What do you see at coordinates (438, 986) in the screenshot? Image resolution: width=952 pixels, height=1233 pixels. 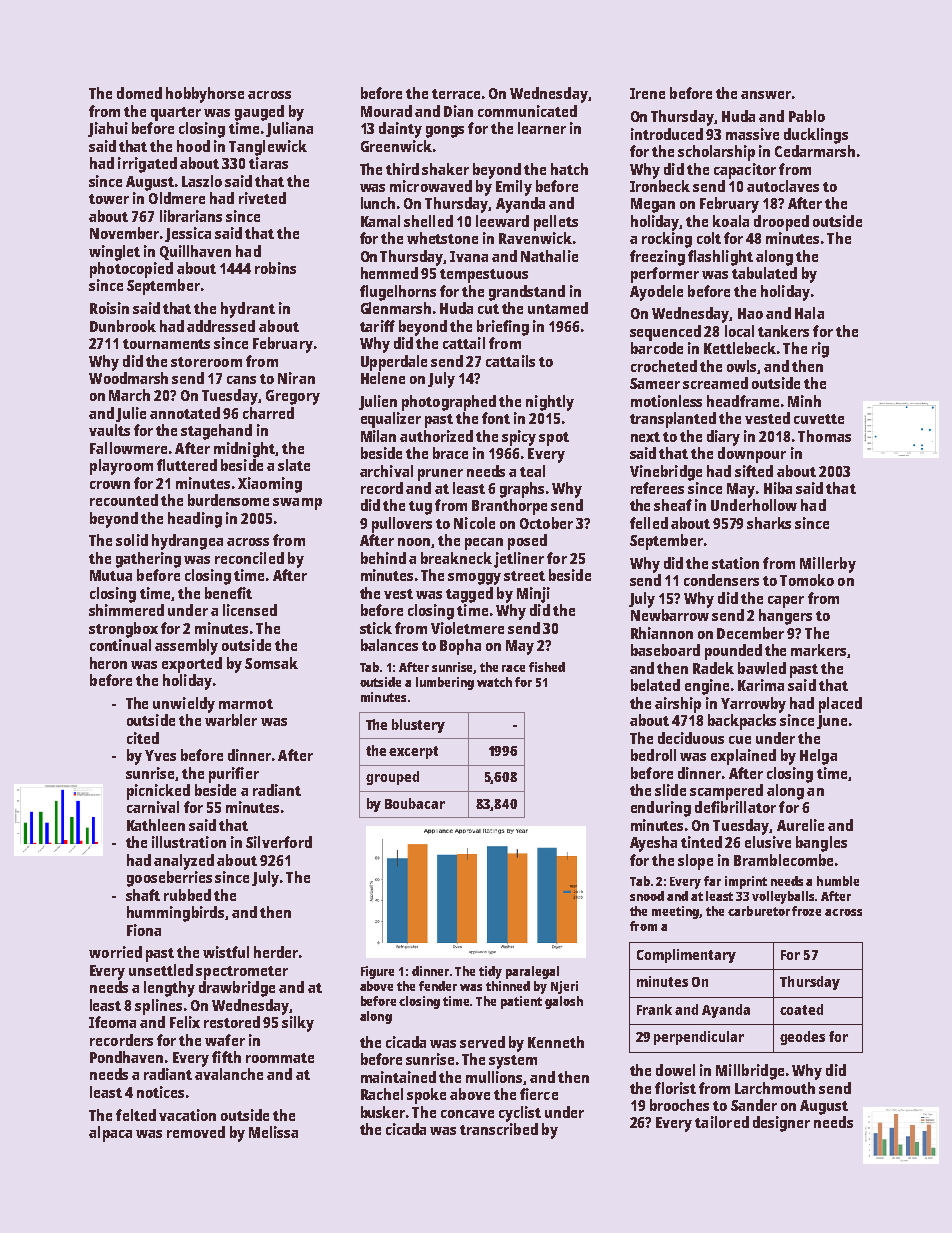 I see `fender` at bounding box center [438, 986].
